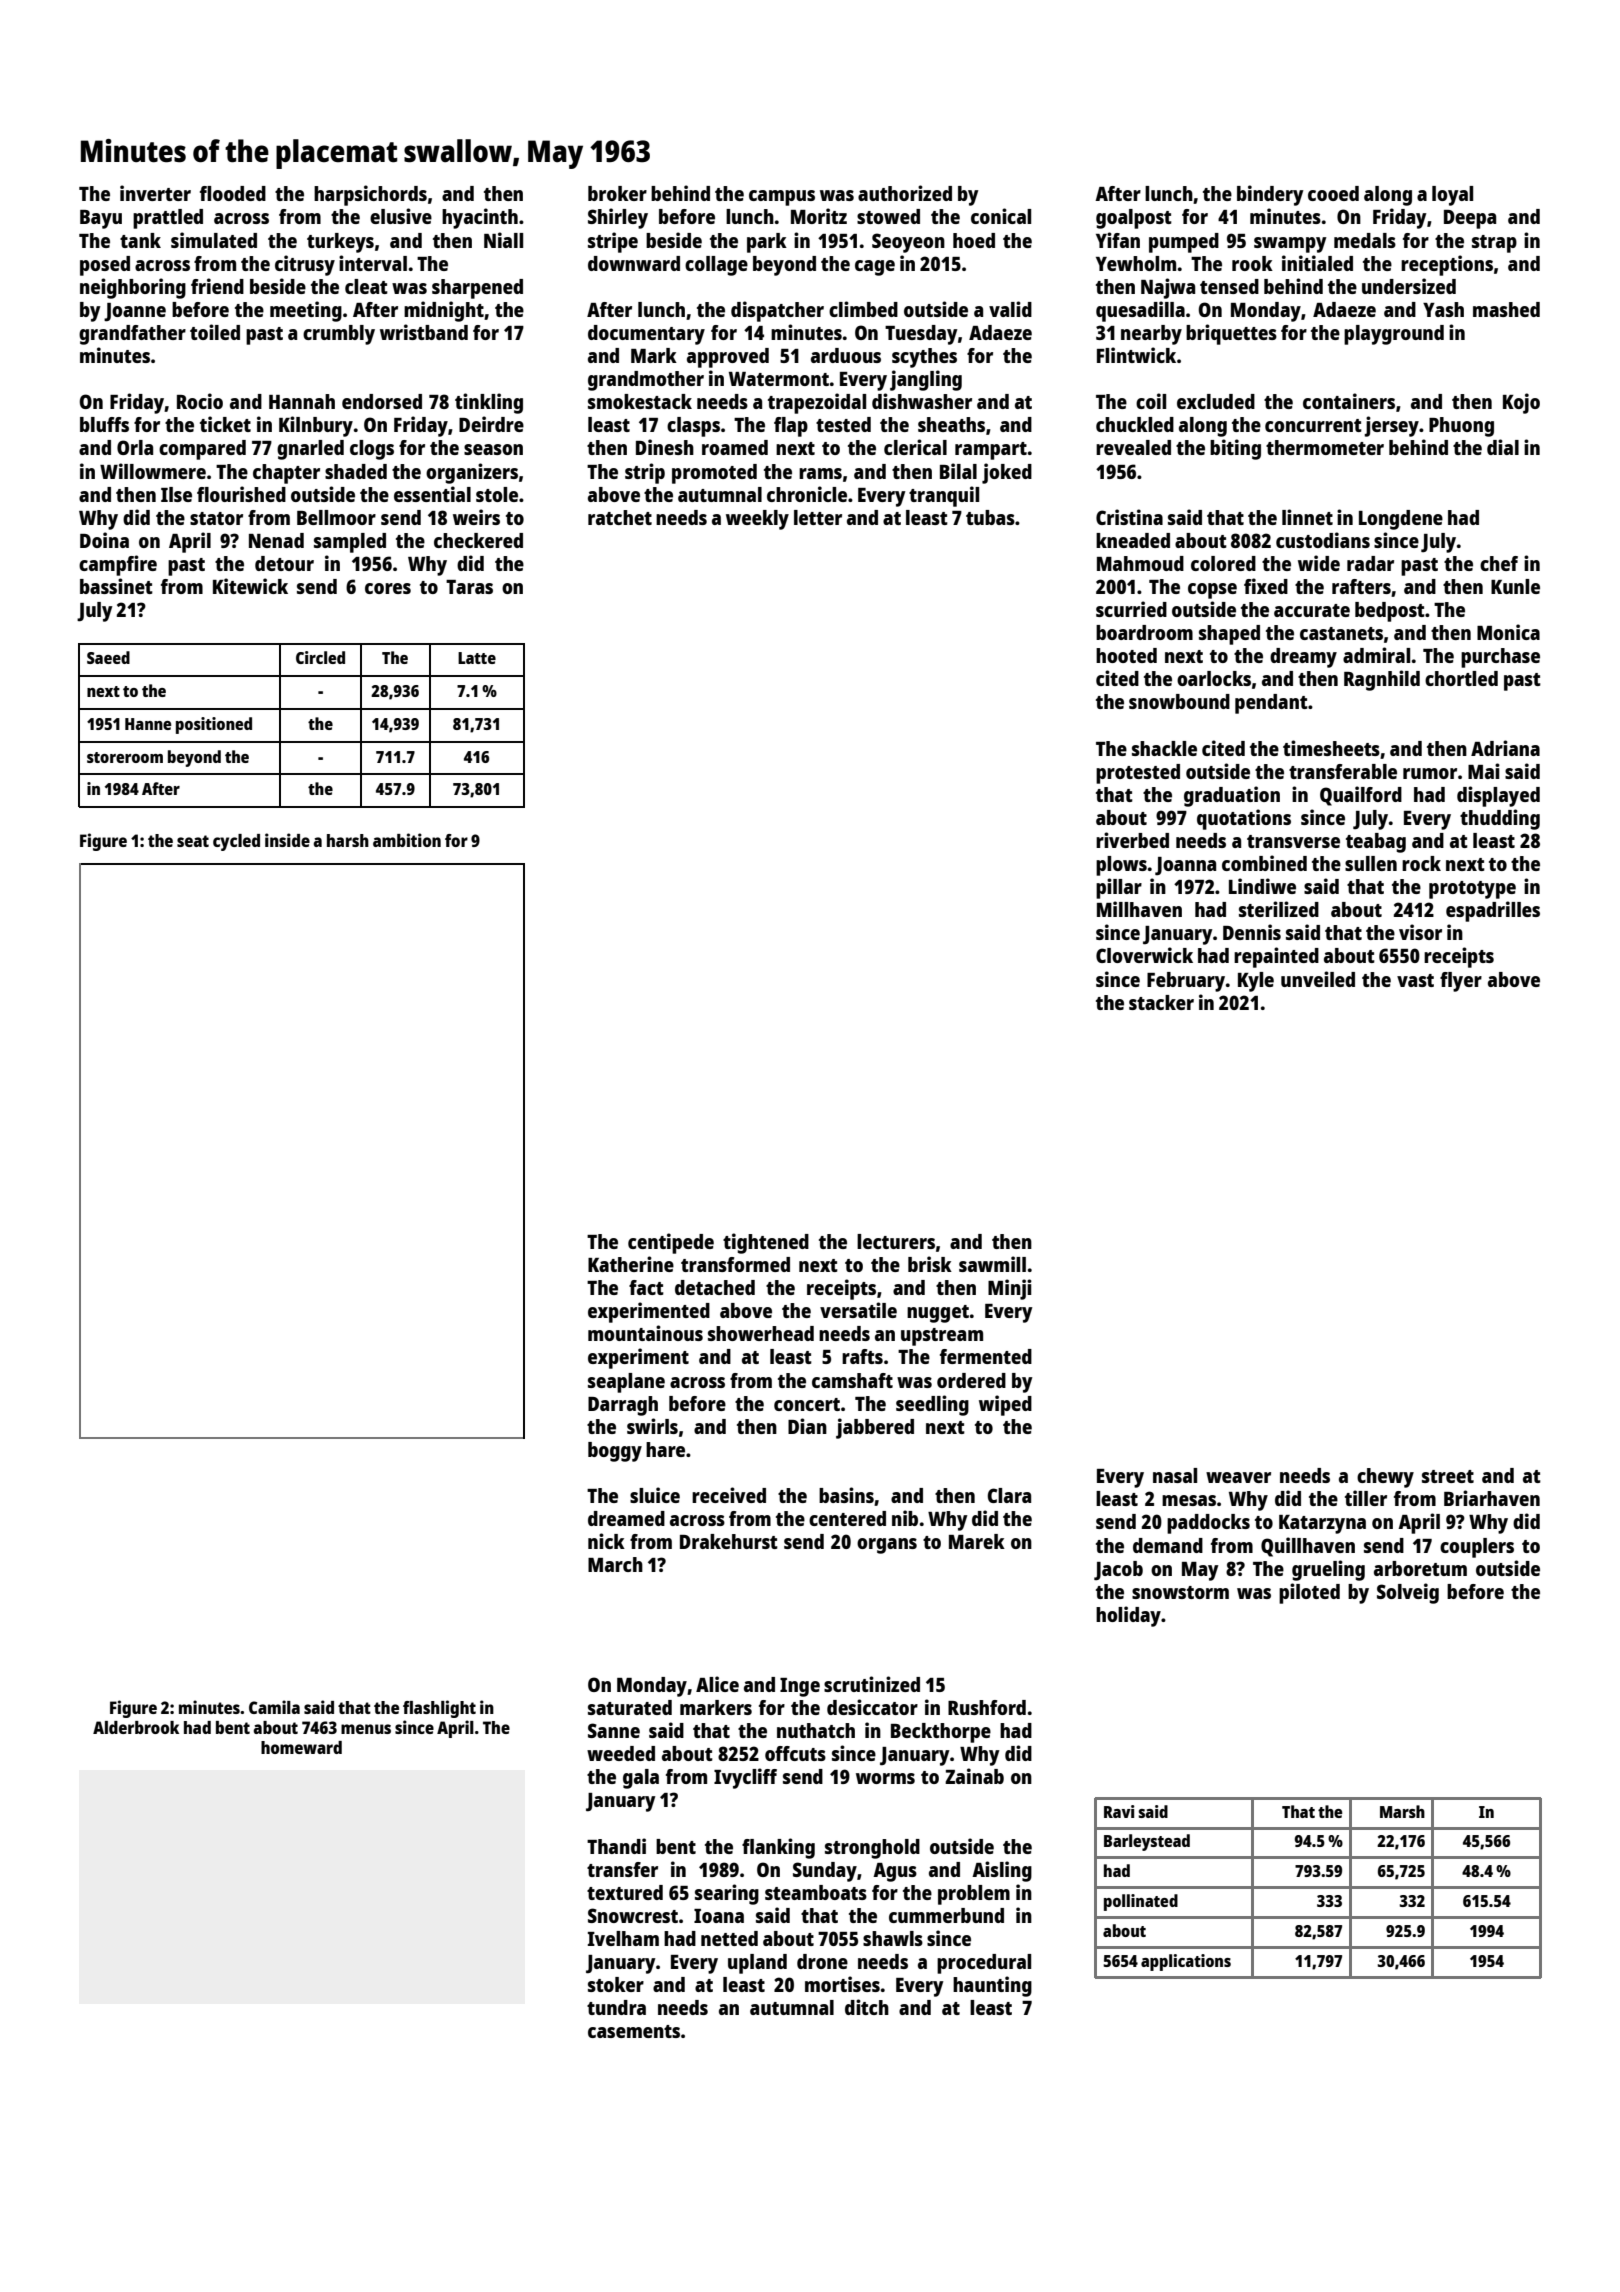  I want to click on casements, so click(634, 2031).
